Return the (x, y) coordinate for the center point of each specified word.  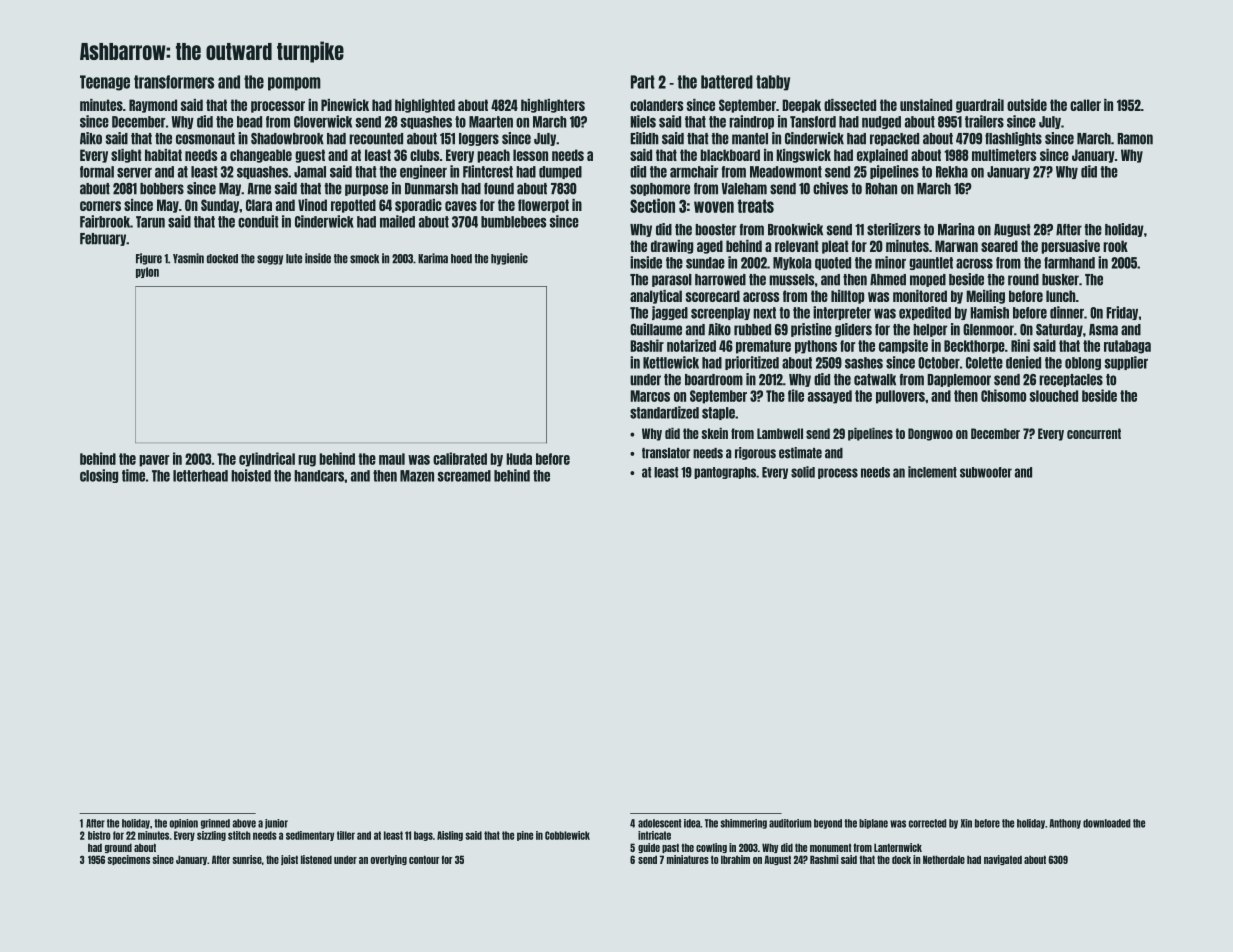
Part (643, 82)
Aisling (450, 836)
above (244, 823)
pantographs (725, 473)
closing (99, 476)
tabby (773, 83)
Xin (966, 823)
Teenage (105, 83)
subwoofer (986, 472)
